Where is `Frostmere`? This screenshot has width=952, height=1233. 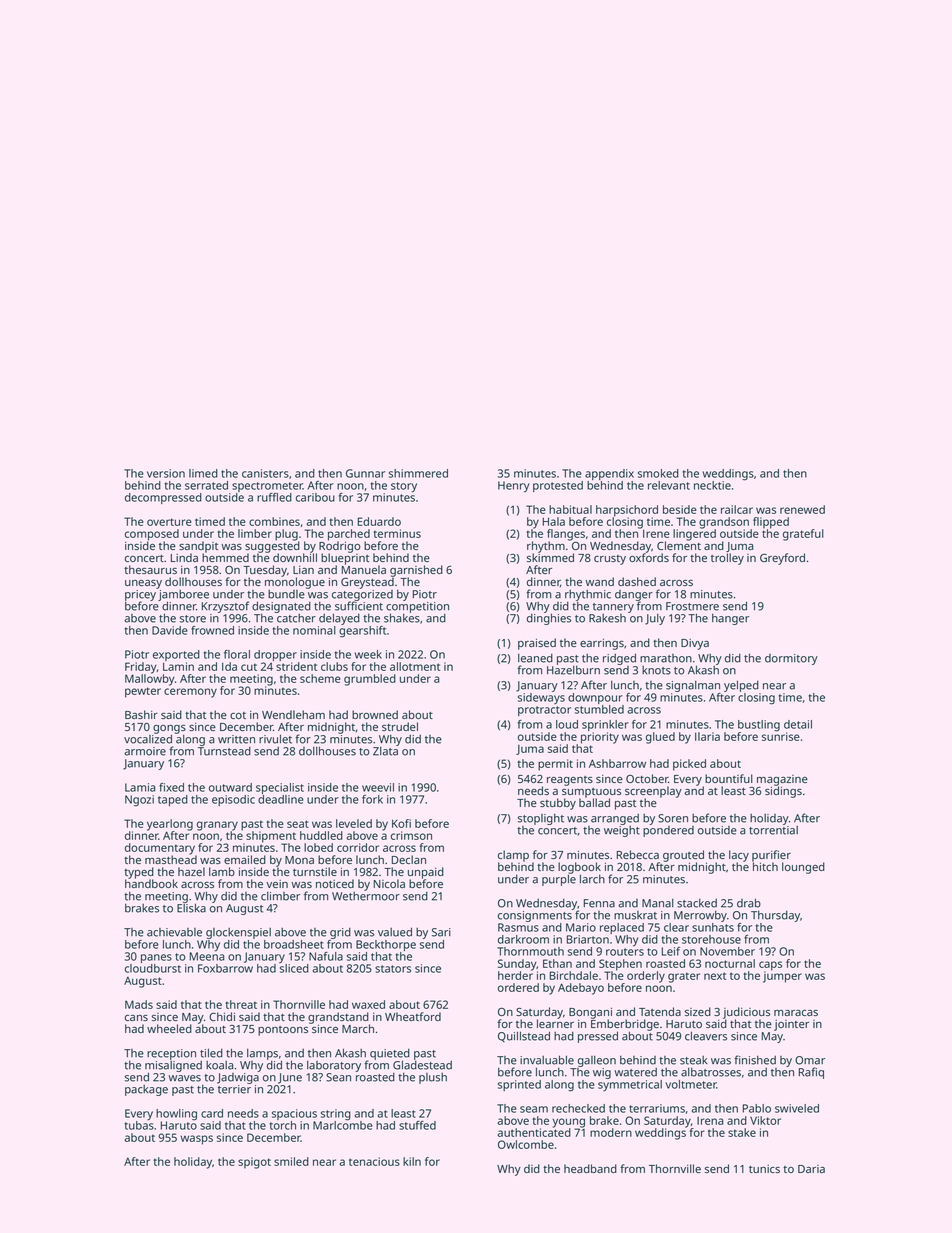 Frostmere is located at coordinates (692, 606).
